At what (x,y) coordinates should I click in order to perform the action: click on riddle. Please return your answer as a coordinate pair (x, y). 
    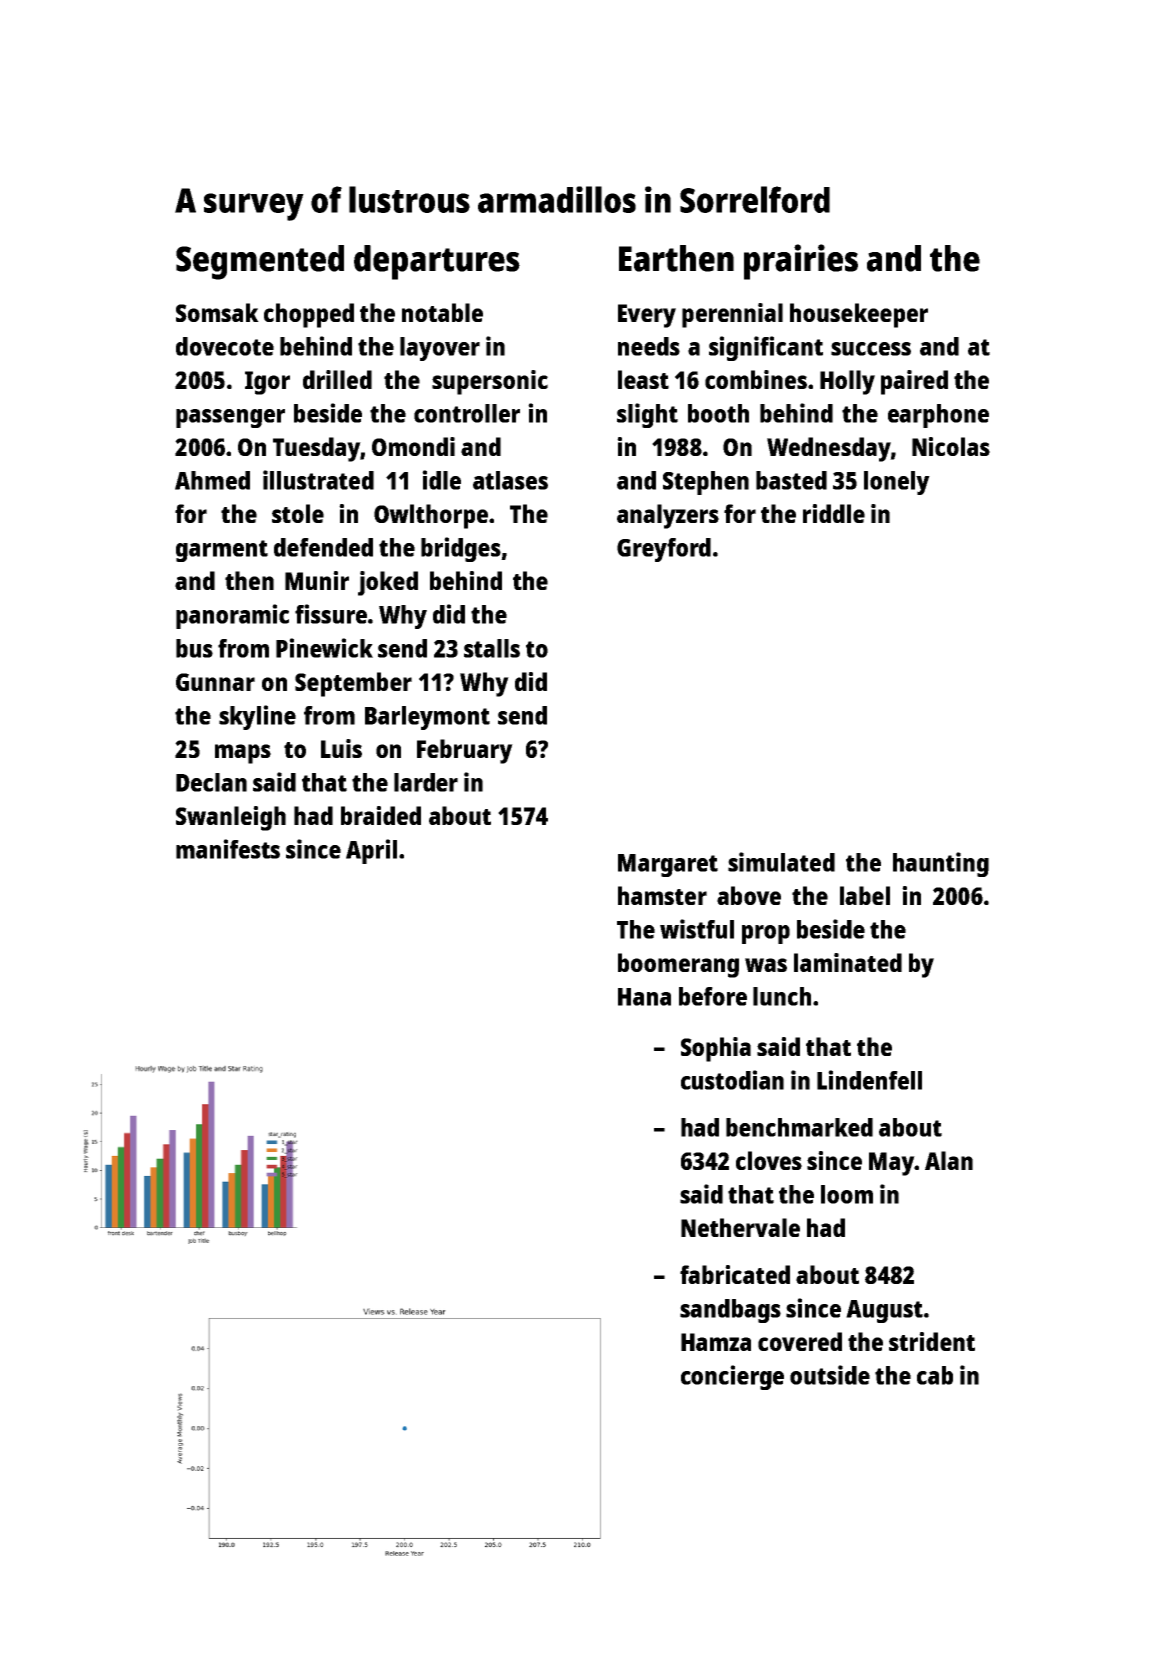
    Looking at the image, I should click on (834, 513).
